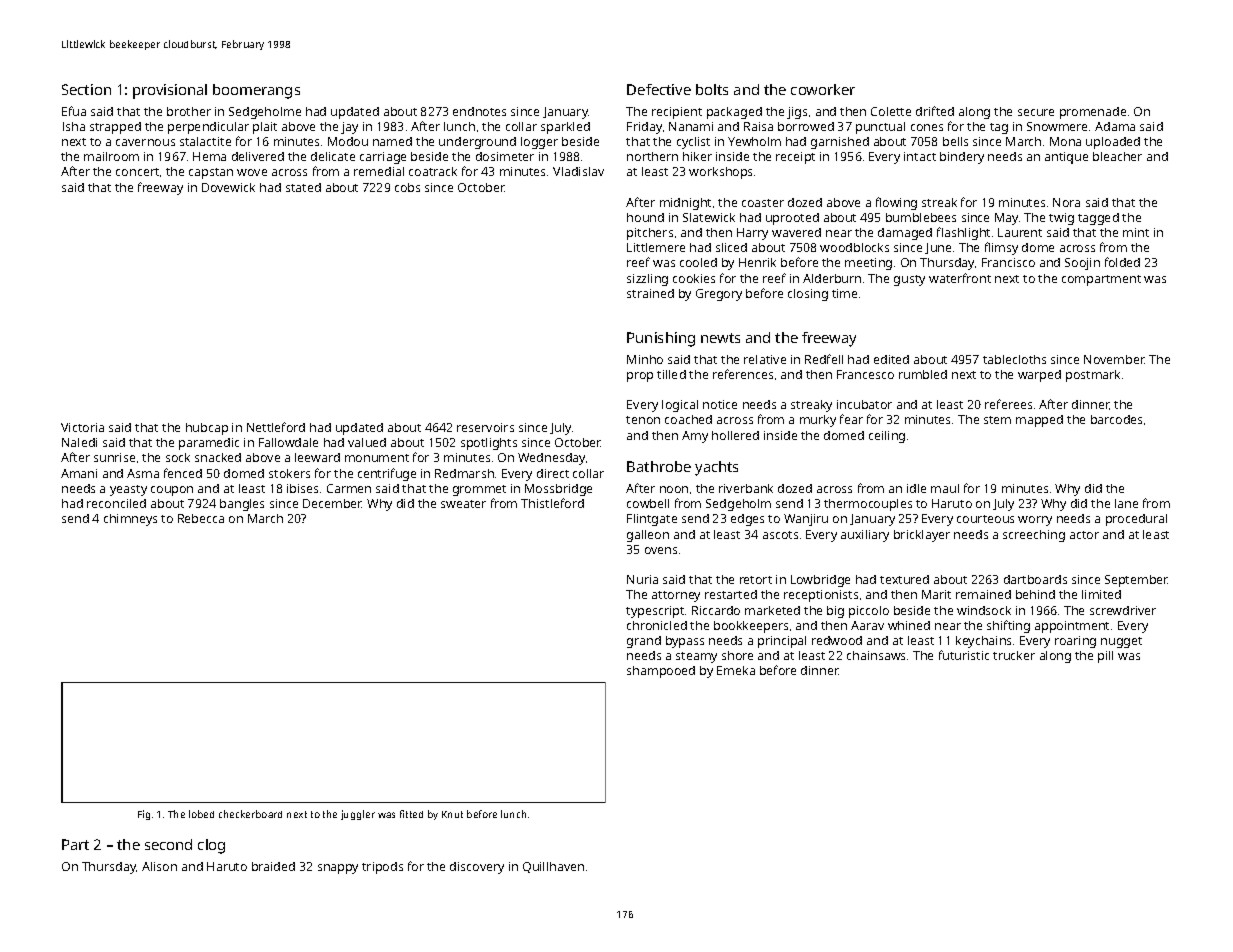 The width and height of the image is (1233, 952). What do you see at coordinates (661, 672) in the image?
I see `shampooed` at bounding box center [661, 672].
